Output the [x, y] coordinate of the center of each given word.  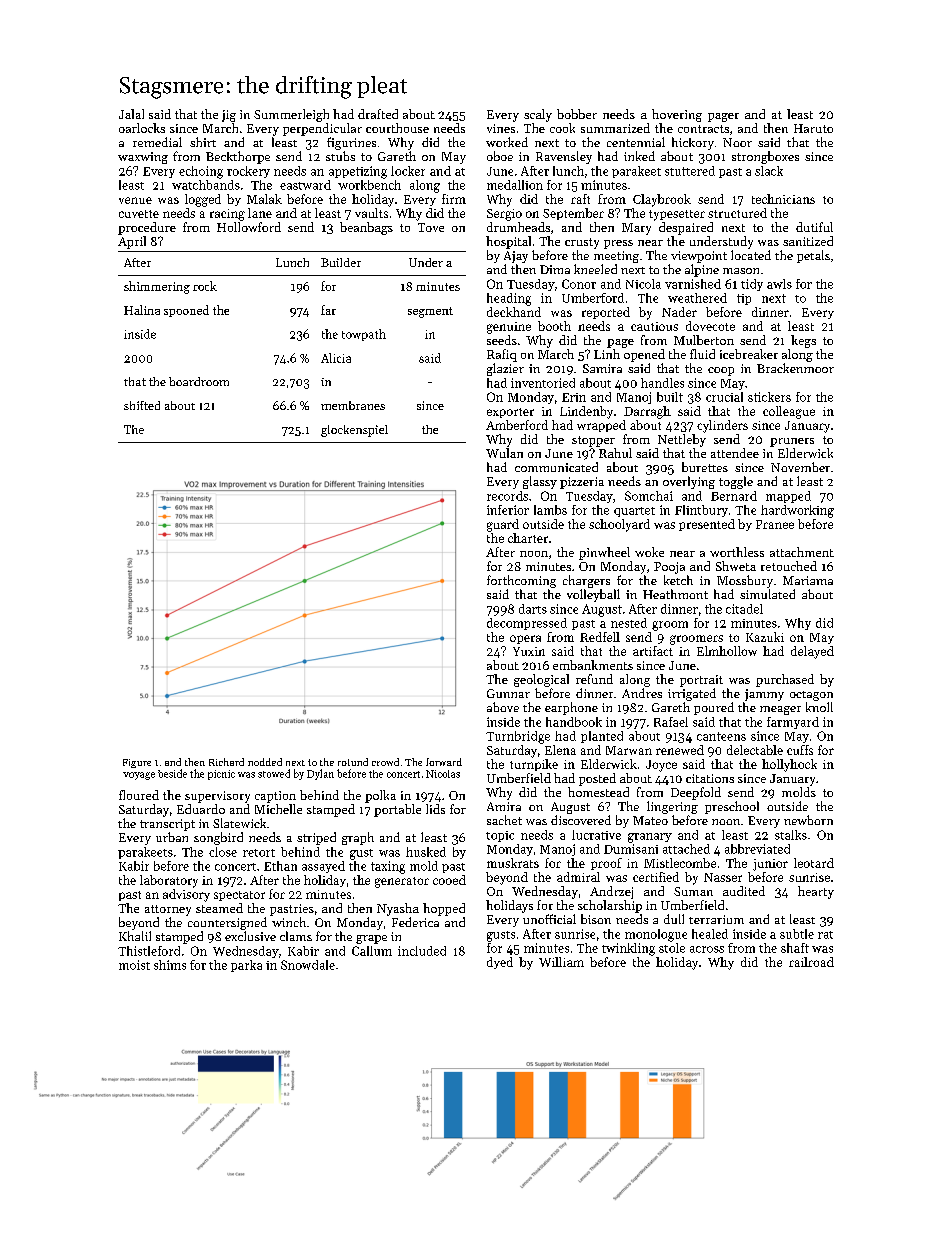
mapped [788, 497]
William [561, 962]
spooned [186, 311]
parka [246, 966]
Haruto [813, 128]
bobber [577, 114]
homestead [598, 792]
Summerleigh [291, 115]
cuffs [800, 750]
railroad [811, 962]
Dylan [320, 774]
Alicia [336, 358]
